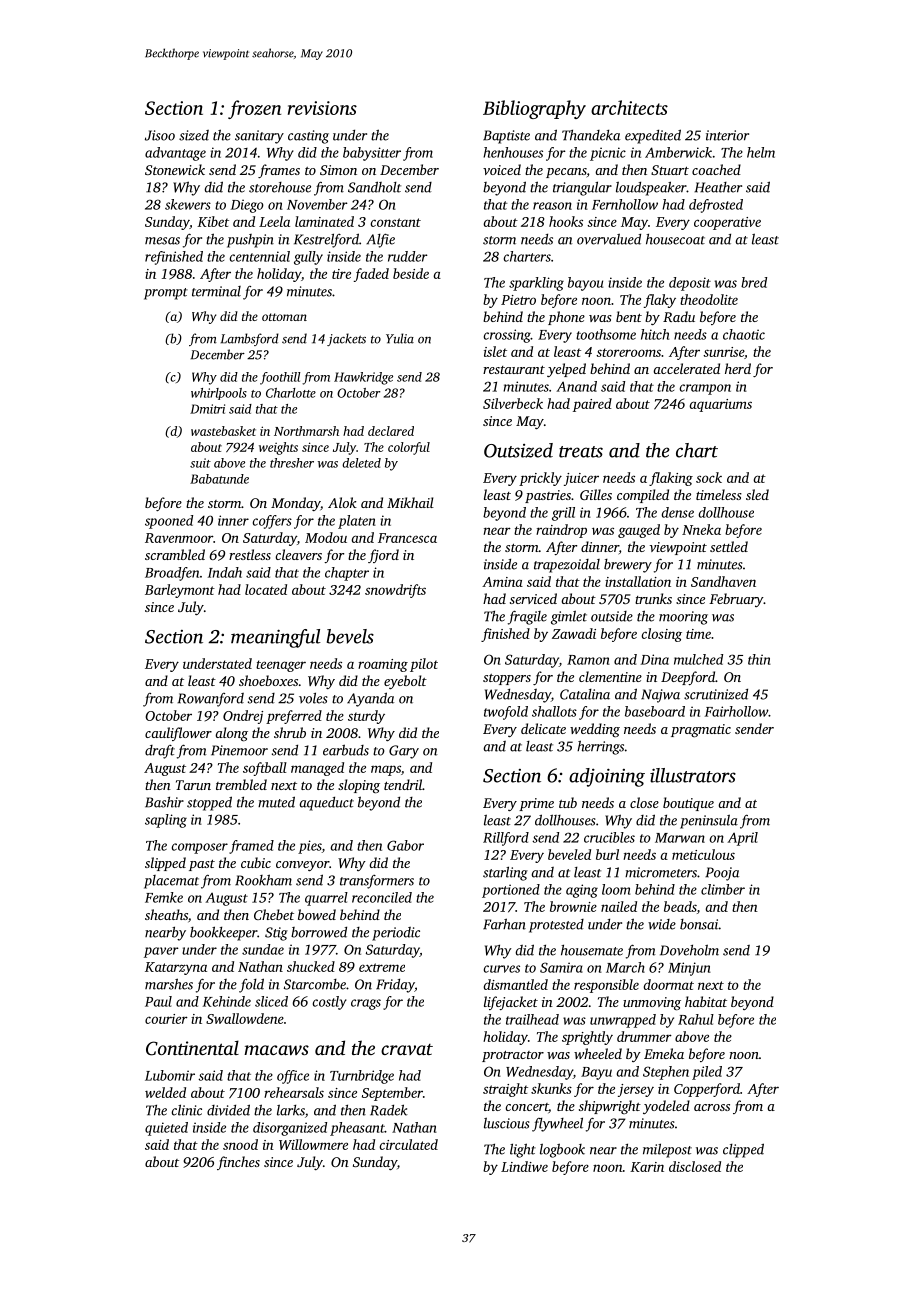 The image size is (924, 1311). I want to click on hitch, so click(655, 334).
